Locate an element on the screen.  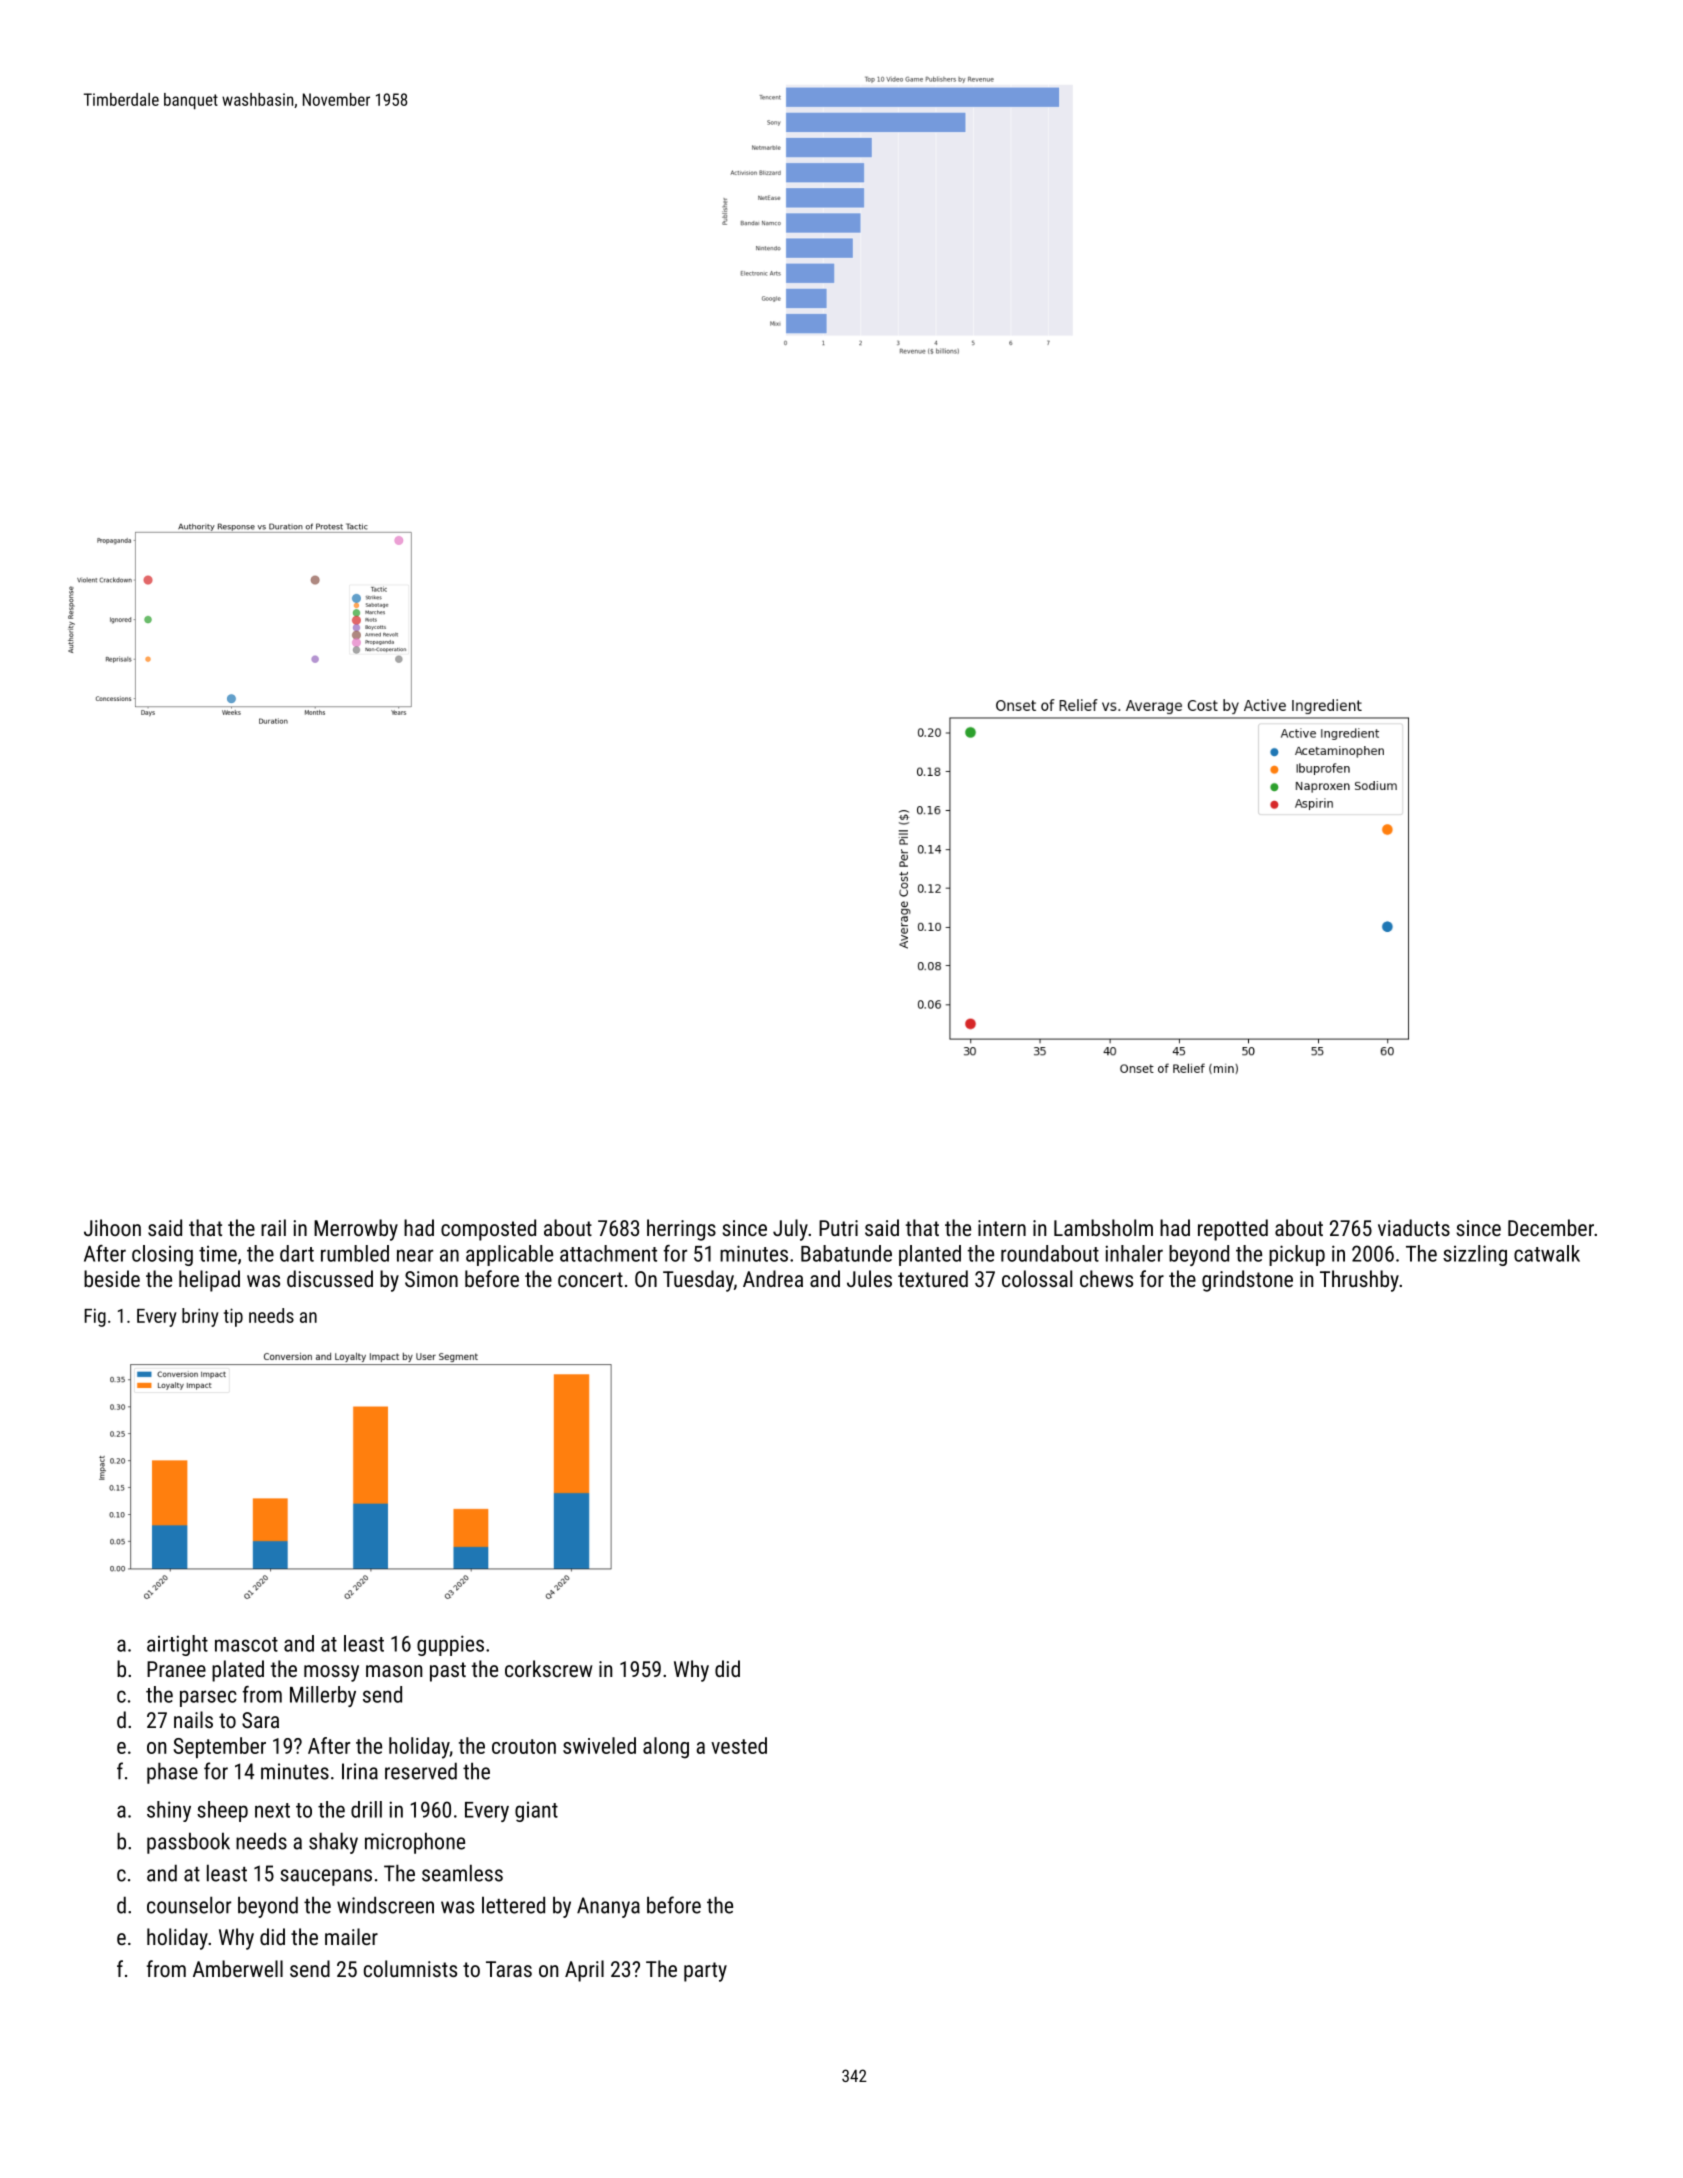
textured is located at coordinates (933, 1278).
